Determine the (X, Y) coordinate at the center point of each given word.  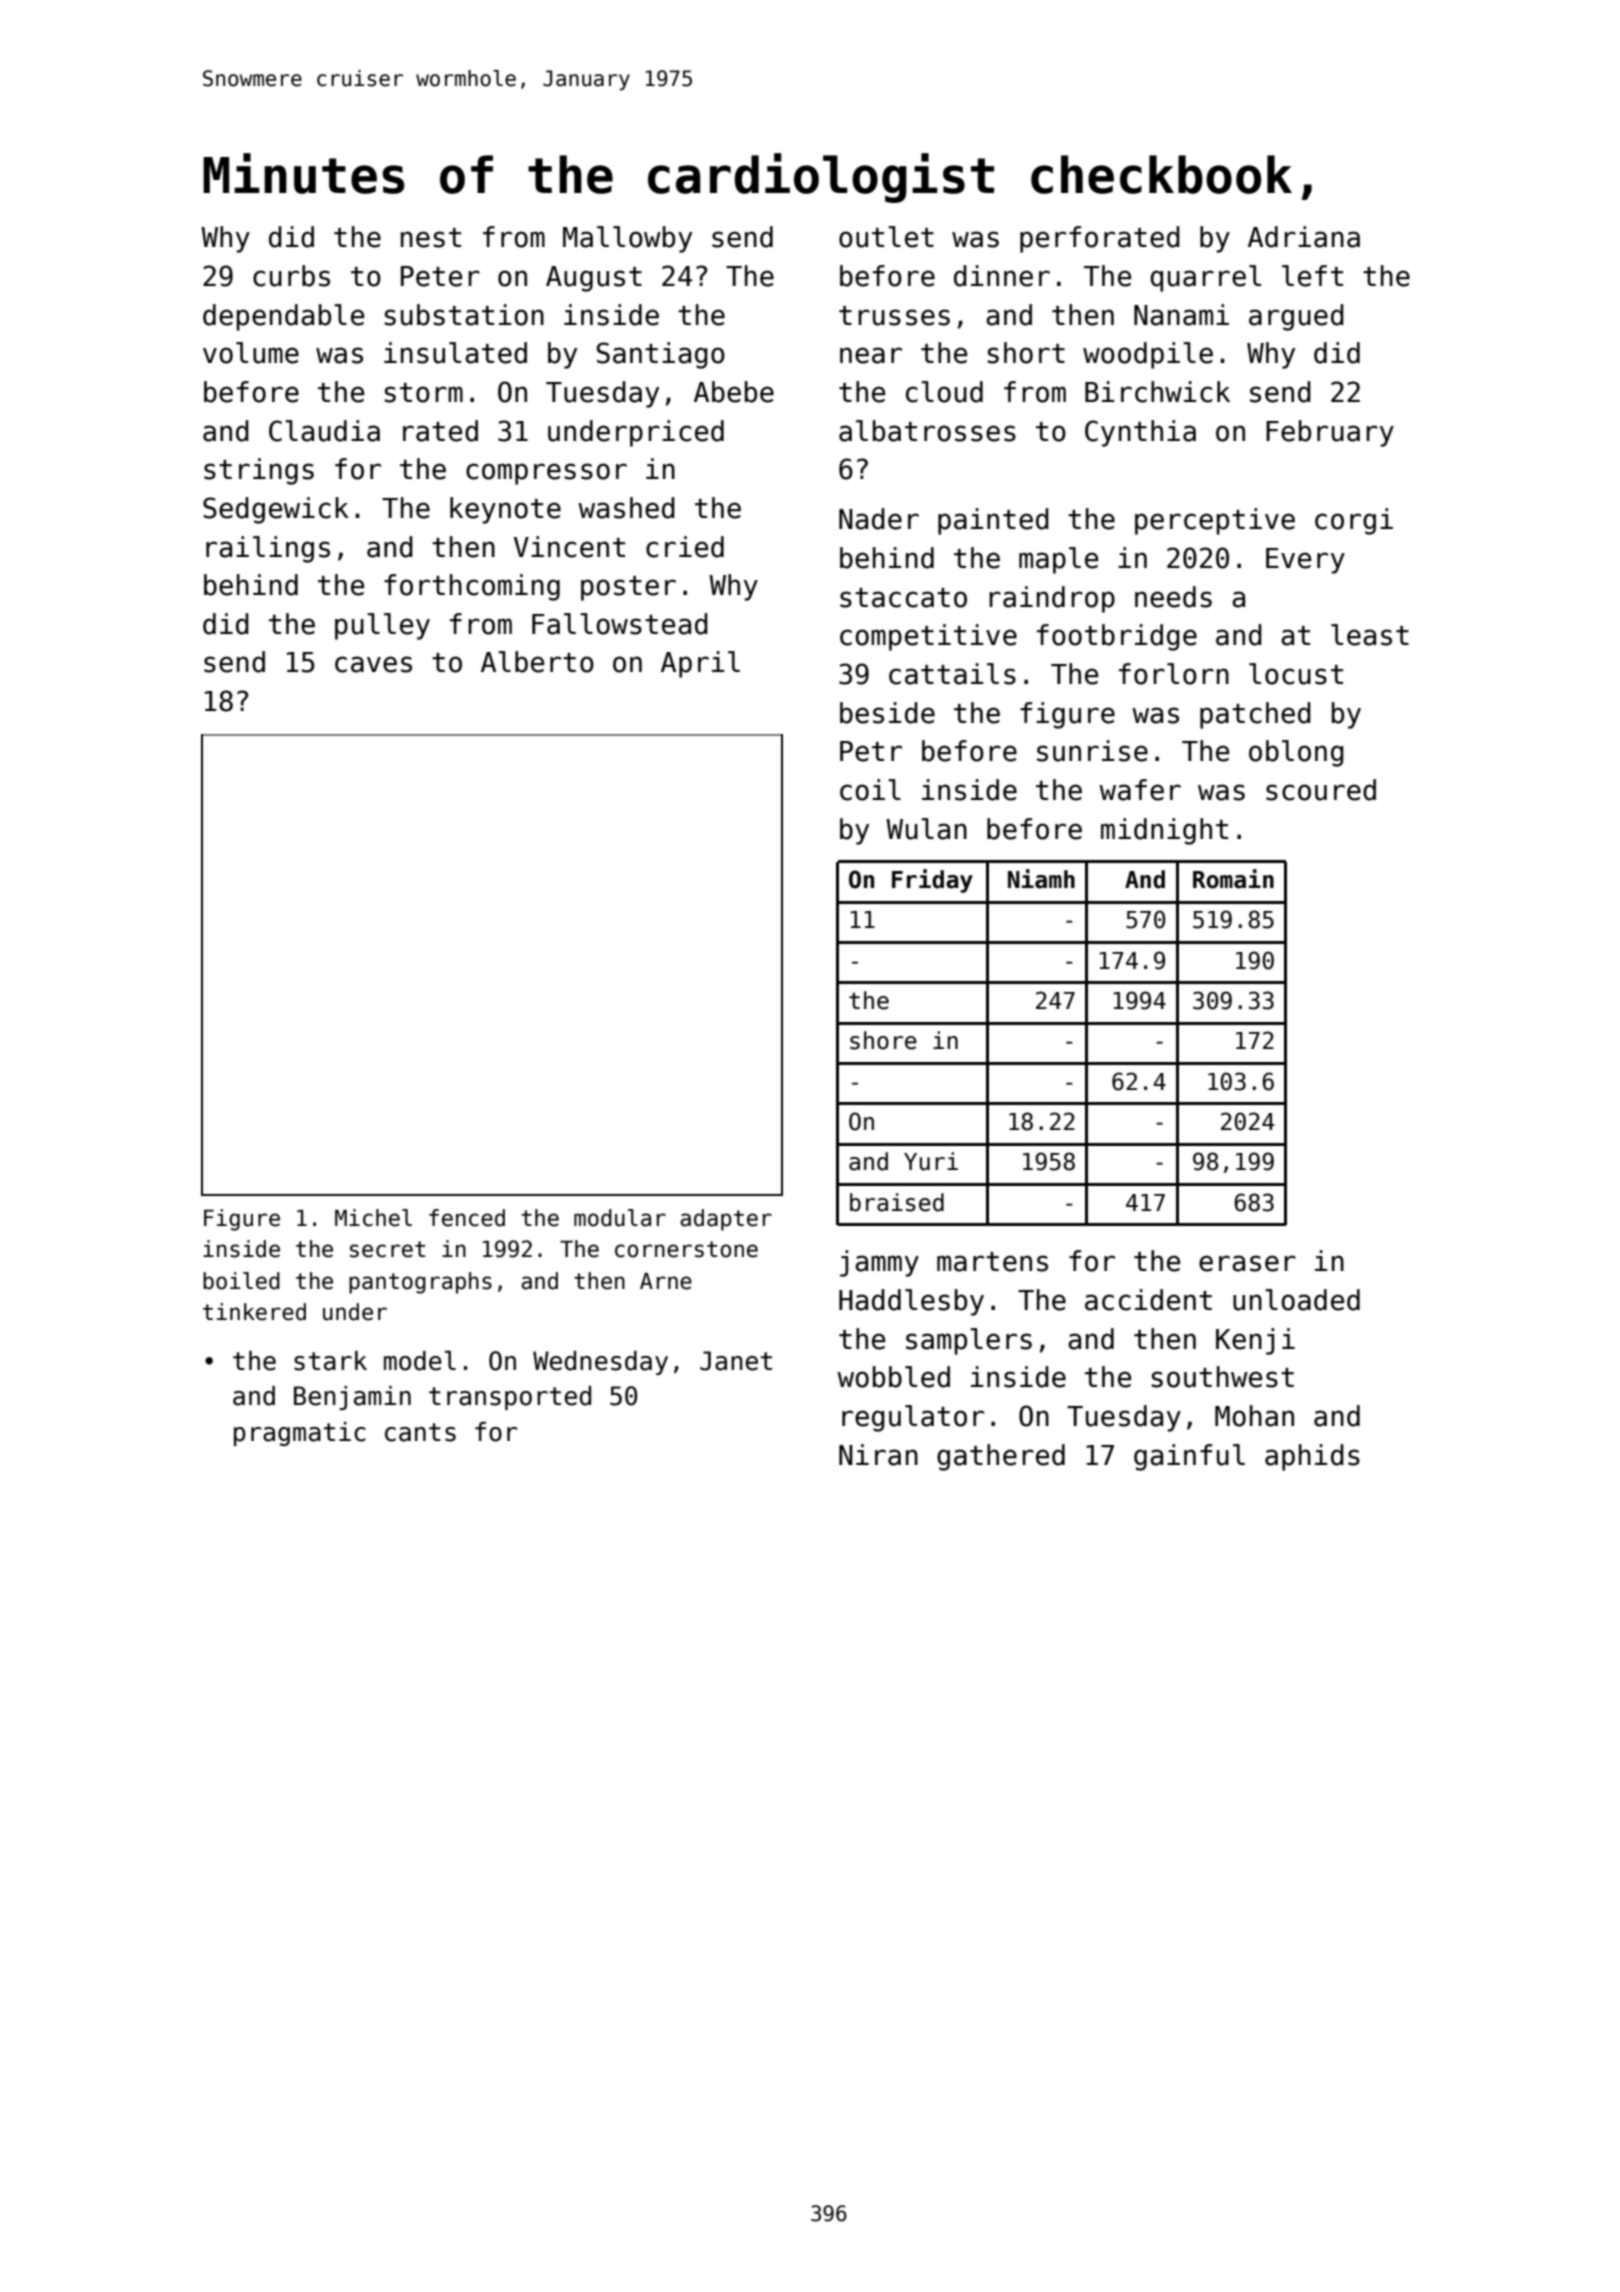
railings (268, 549)
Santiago (661, 355)
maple (1058, 560)
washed (626, 508)
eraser (1247, 1263)
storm (423, 393)
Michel (373, 1218)
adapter (726, 1220)
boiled (241, 1281)
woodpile (1148, 355)
